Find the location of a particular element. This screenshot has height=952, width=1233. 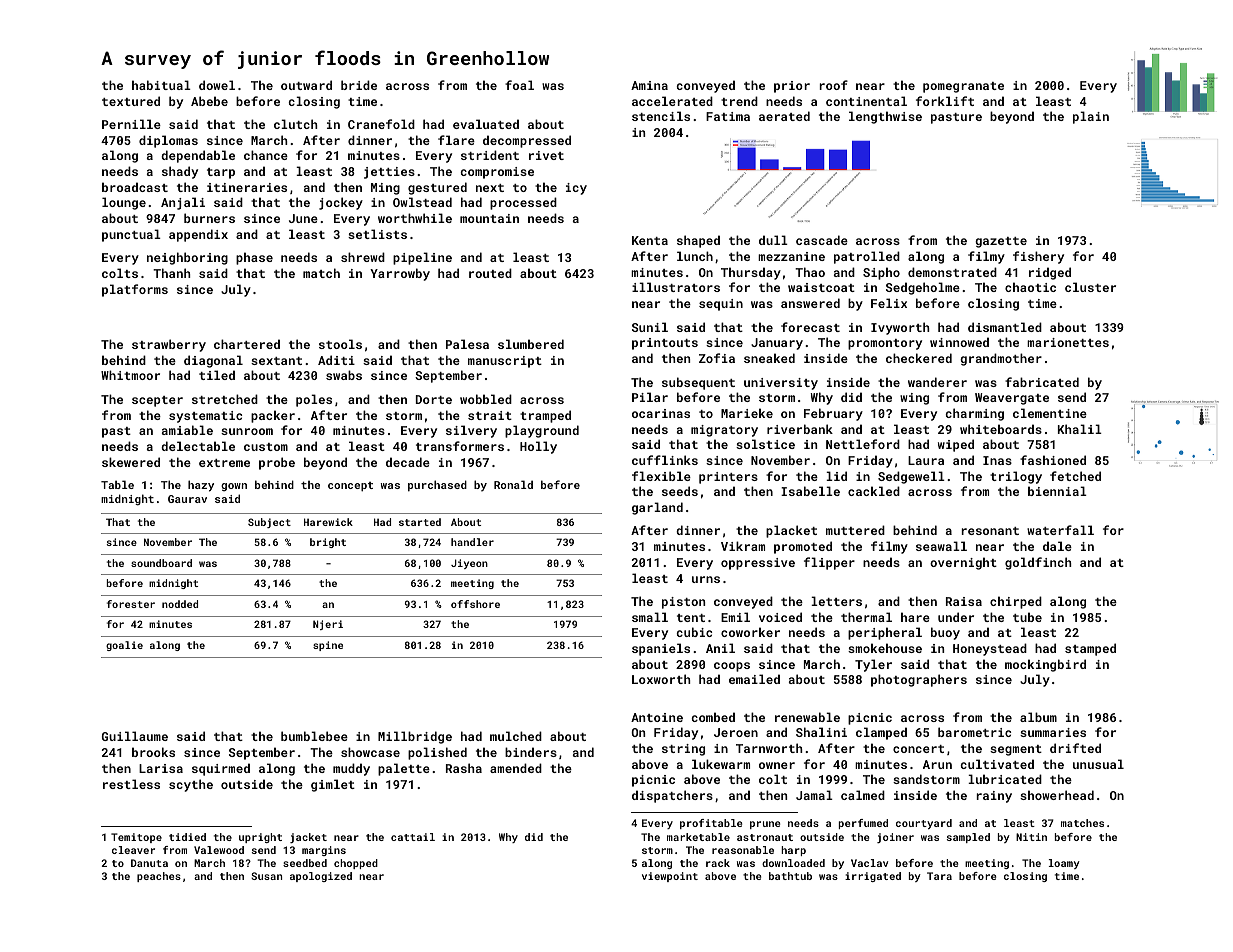

peripheral is located at coordinates (885, 633).
